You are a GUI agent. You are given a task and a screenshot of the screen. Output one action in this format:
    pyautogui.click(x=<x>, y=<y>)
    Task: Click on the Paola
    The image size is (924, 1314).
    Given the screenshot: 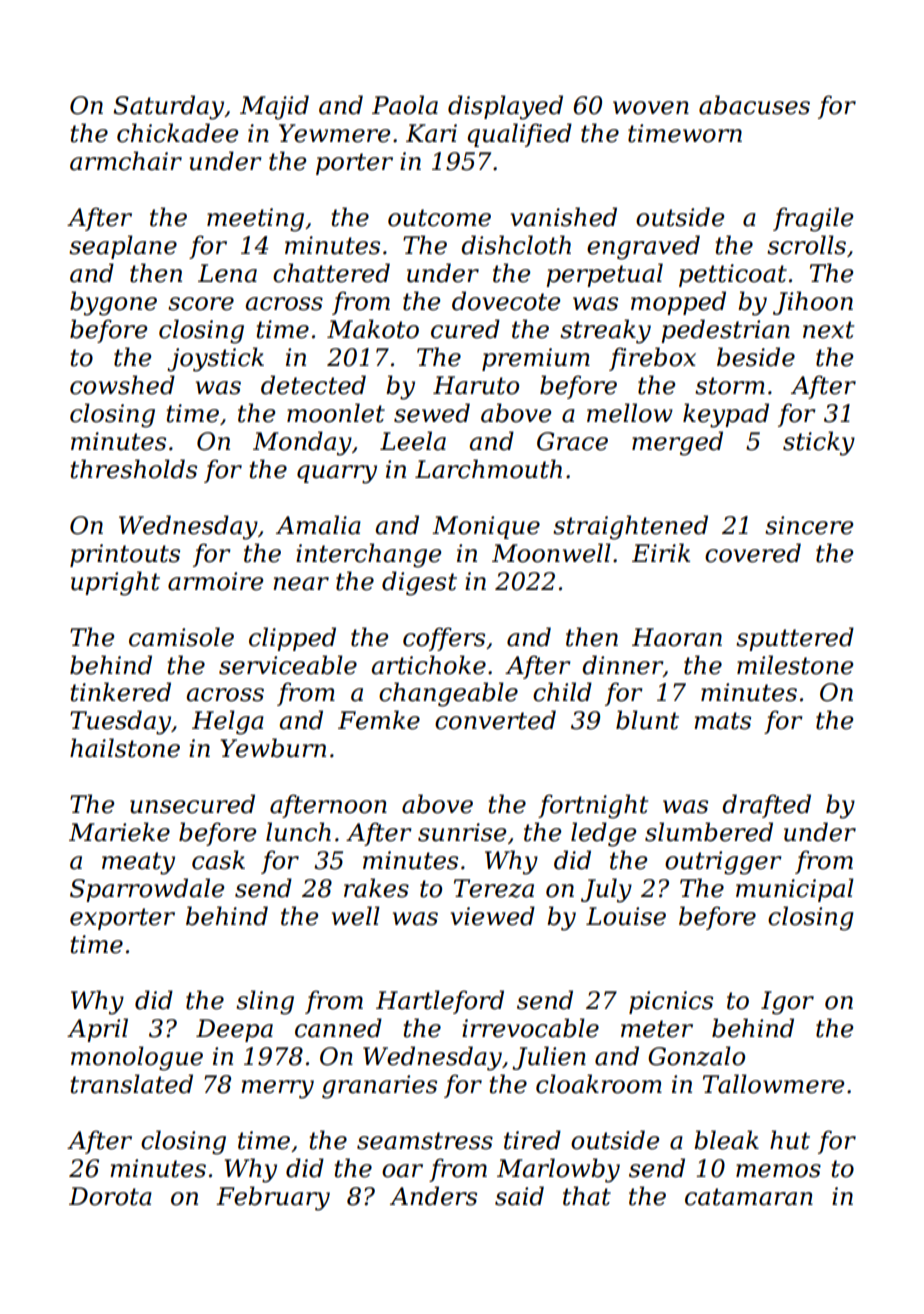 What is the action you would take?
    pyautogui.click(x=405, y=105)
